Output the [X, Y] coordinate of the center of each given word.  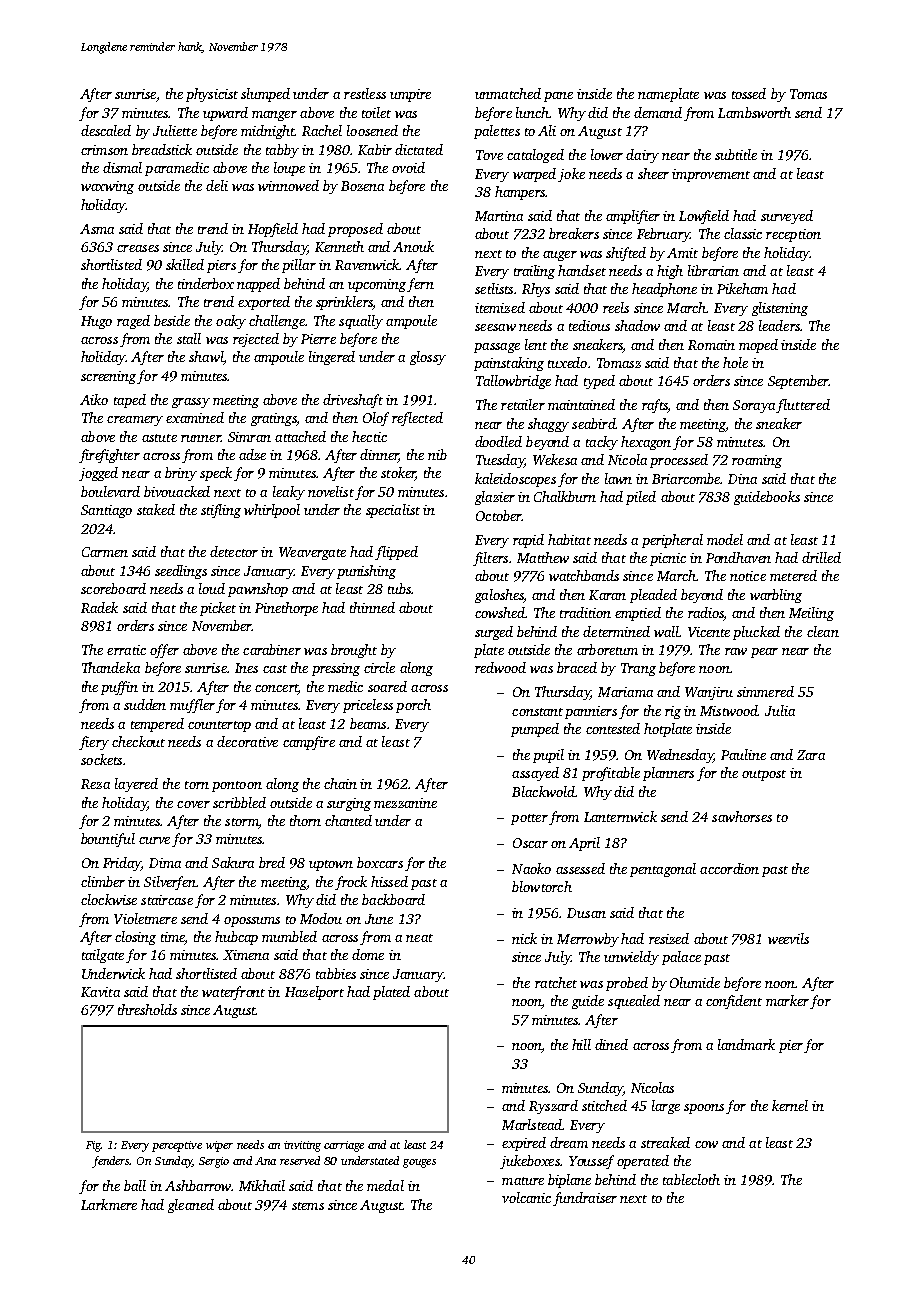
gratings [274, 419]
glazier [495, 498]
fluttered [803, 406]
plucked [756, 633]
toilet [376, 112]
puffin [119, 688]
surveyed [787, 217]
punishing [366, 572]
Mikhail [262, 1185]
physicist [212, 95]
